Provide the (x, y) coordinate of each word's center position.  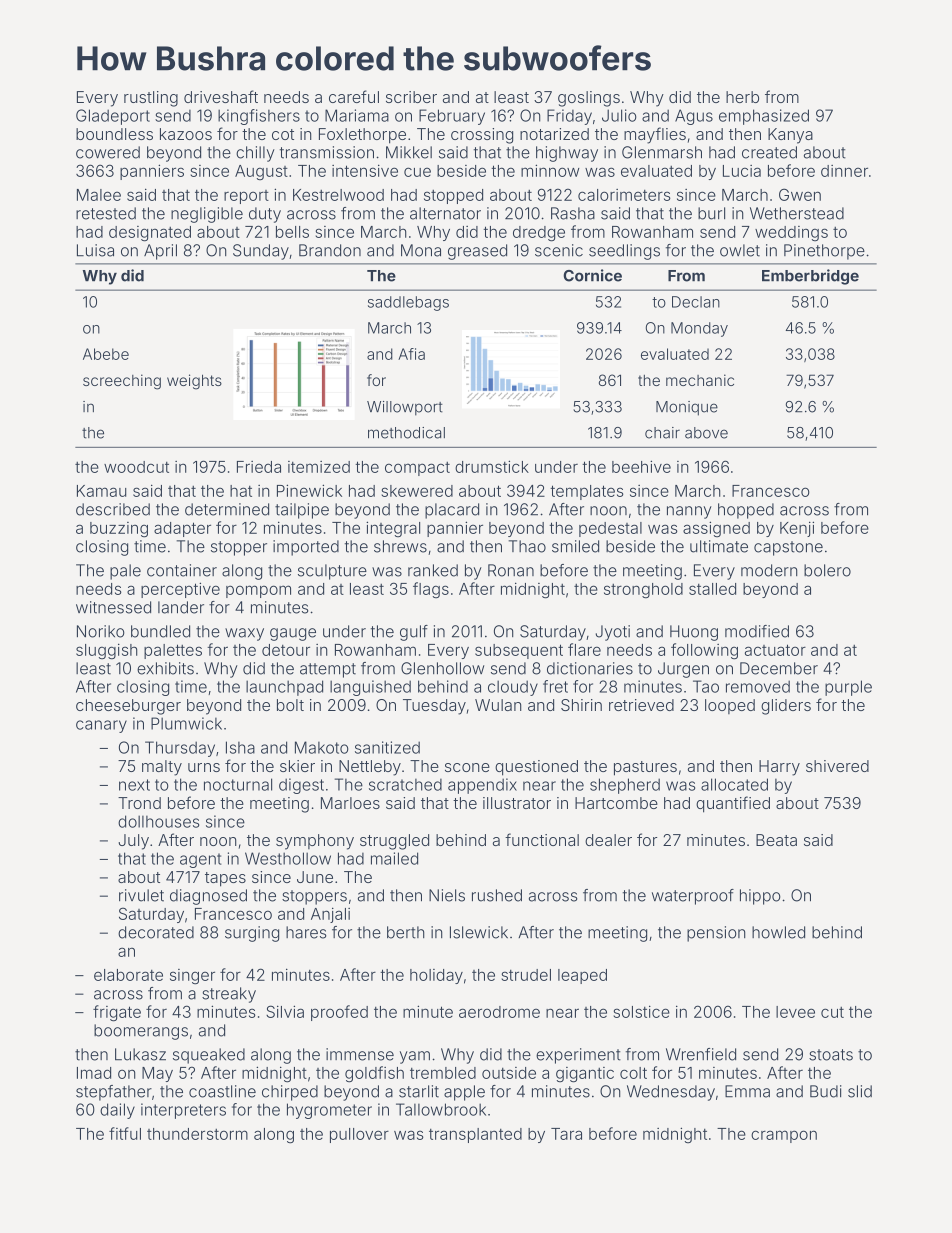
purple (848, 688)
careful (354, 96)
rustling (151, 99)
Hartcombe (616, 803)
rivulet (141, 895)
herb (742, 97)
